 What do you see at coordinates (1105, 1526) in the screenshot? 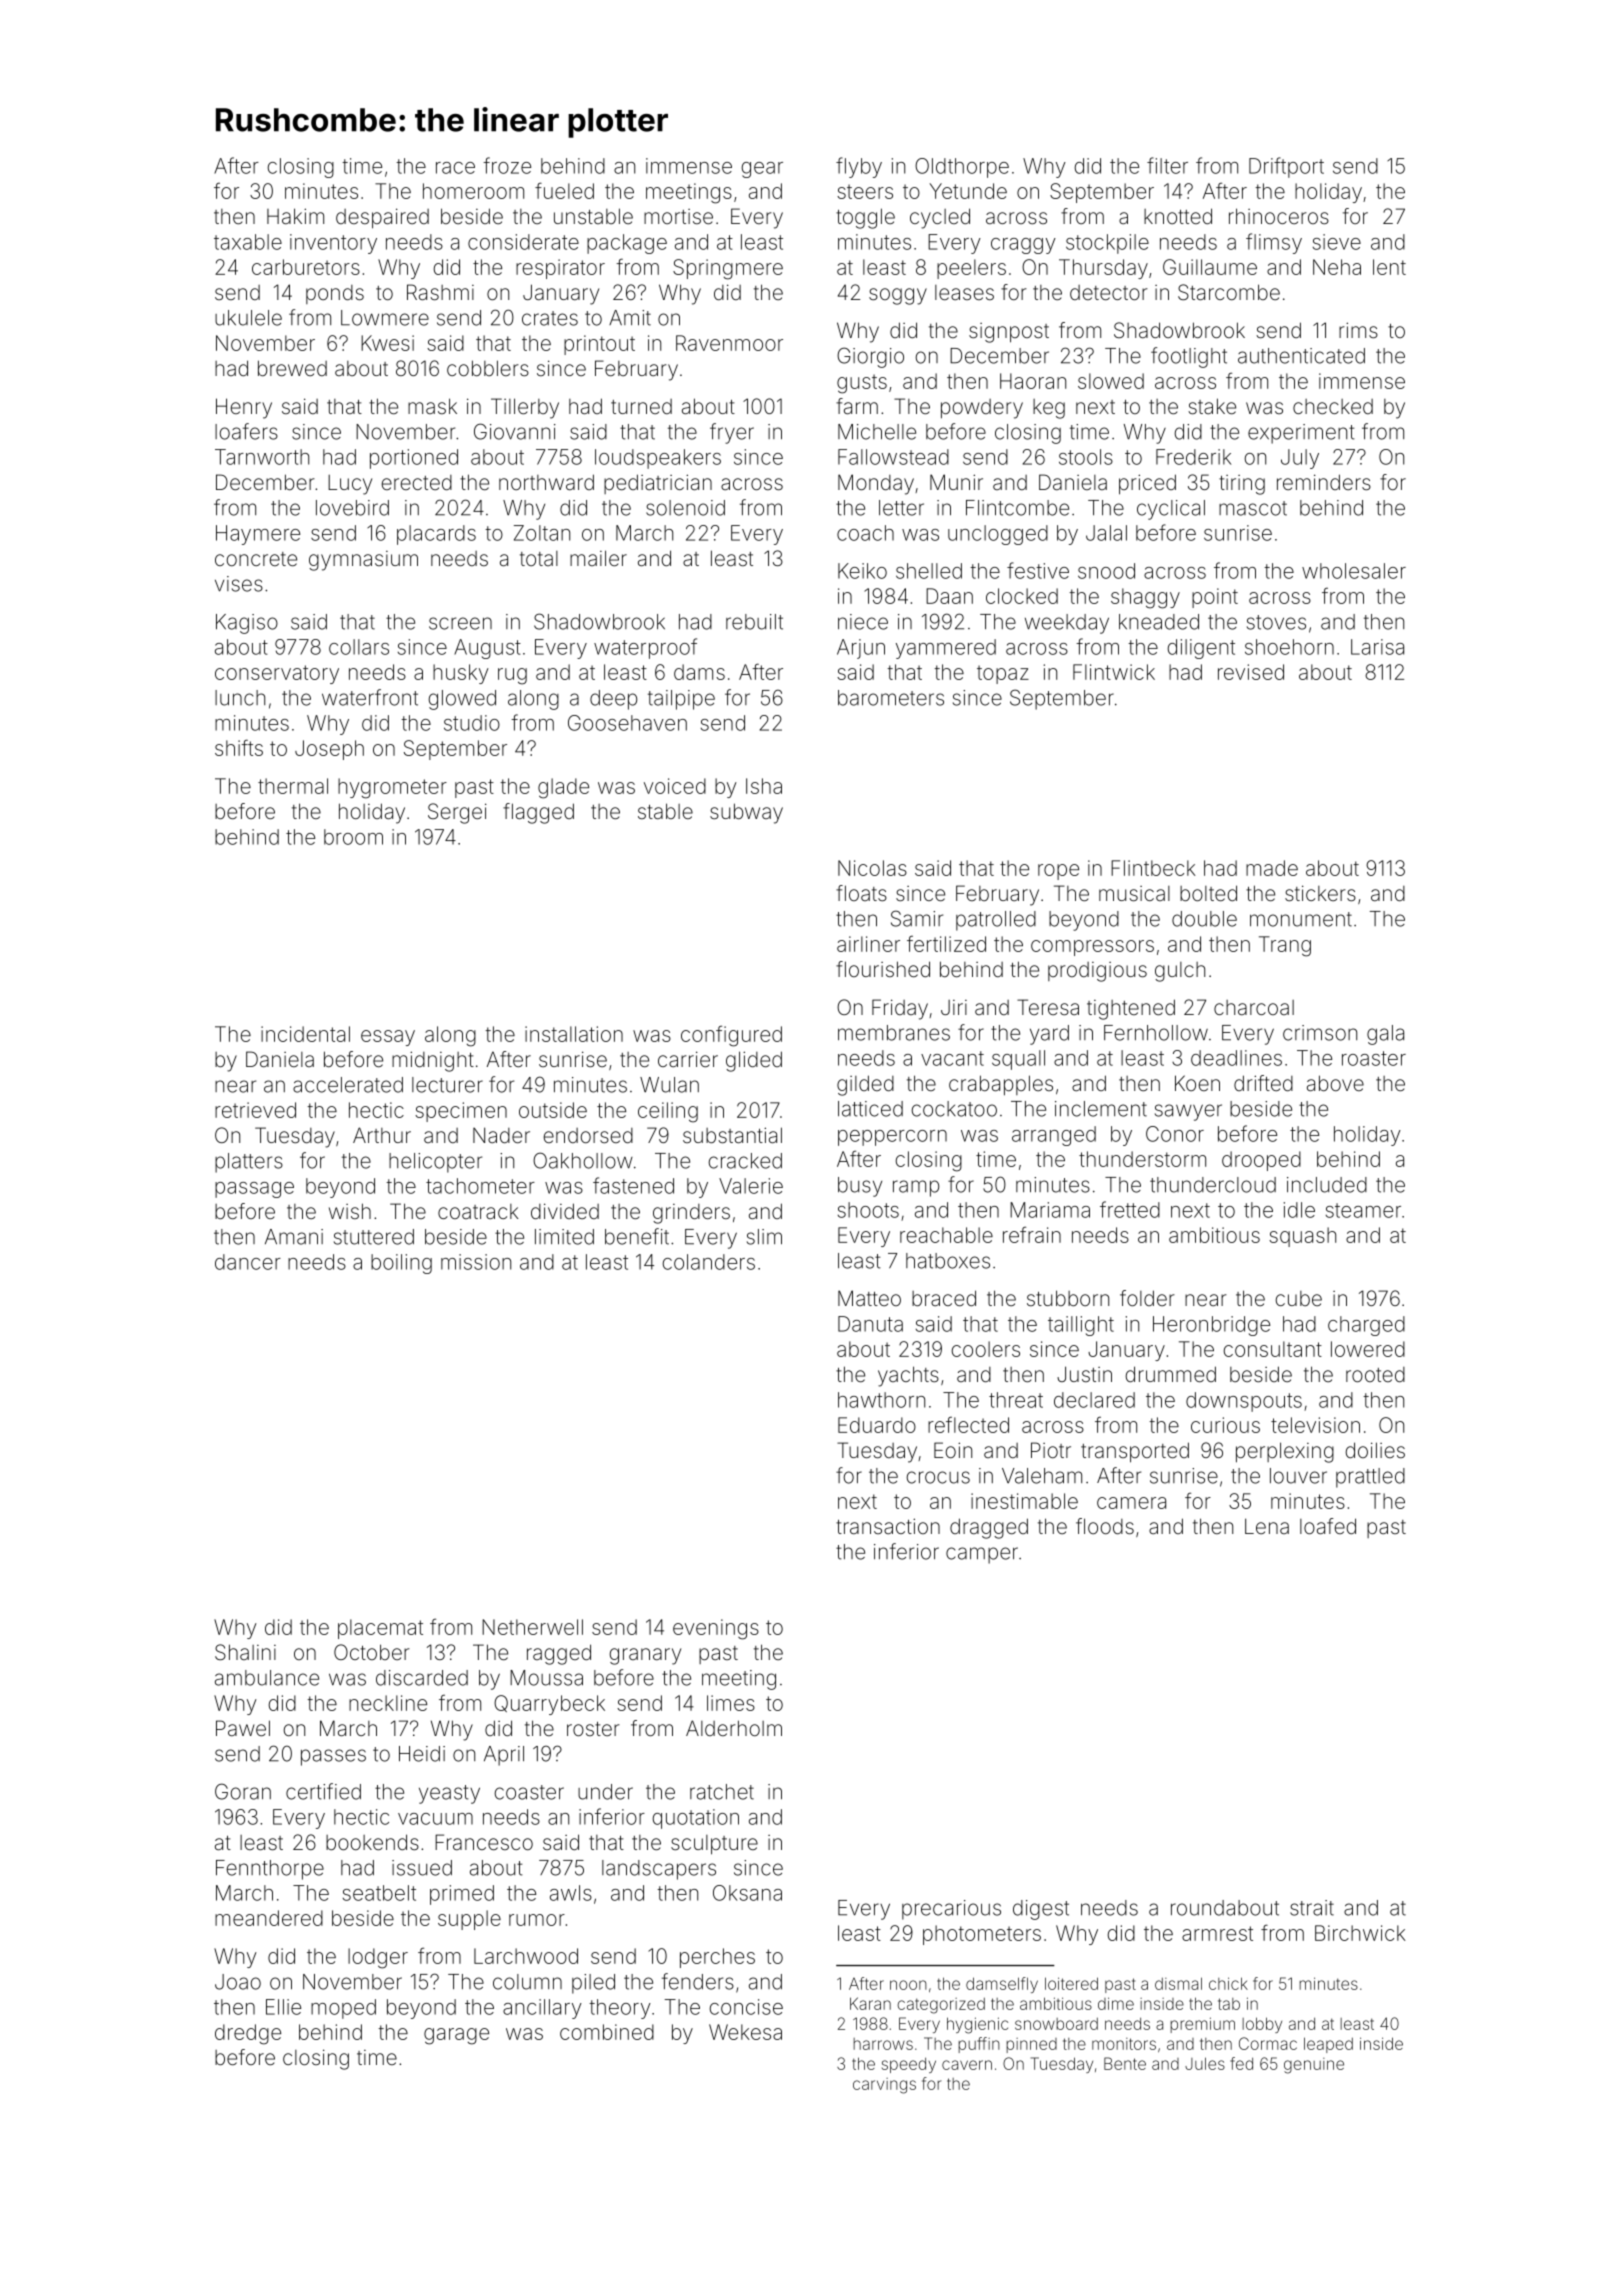
I see `floods` at bounding box center [1105, 1526].
